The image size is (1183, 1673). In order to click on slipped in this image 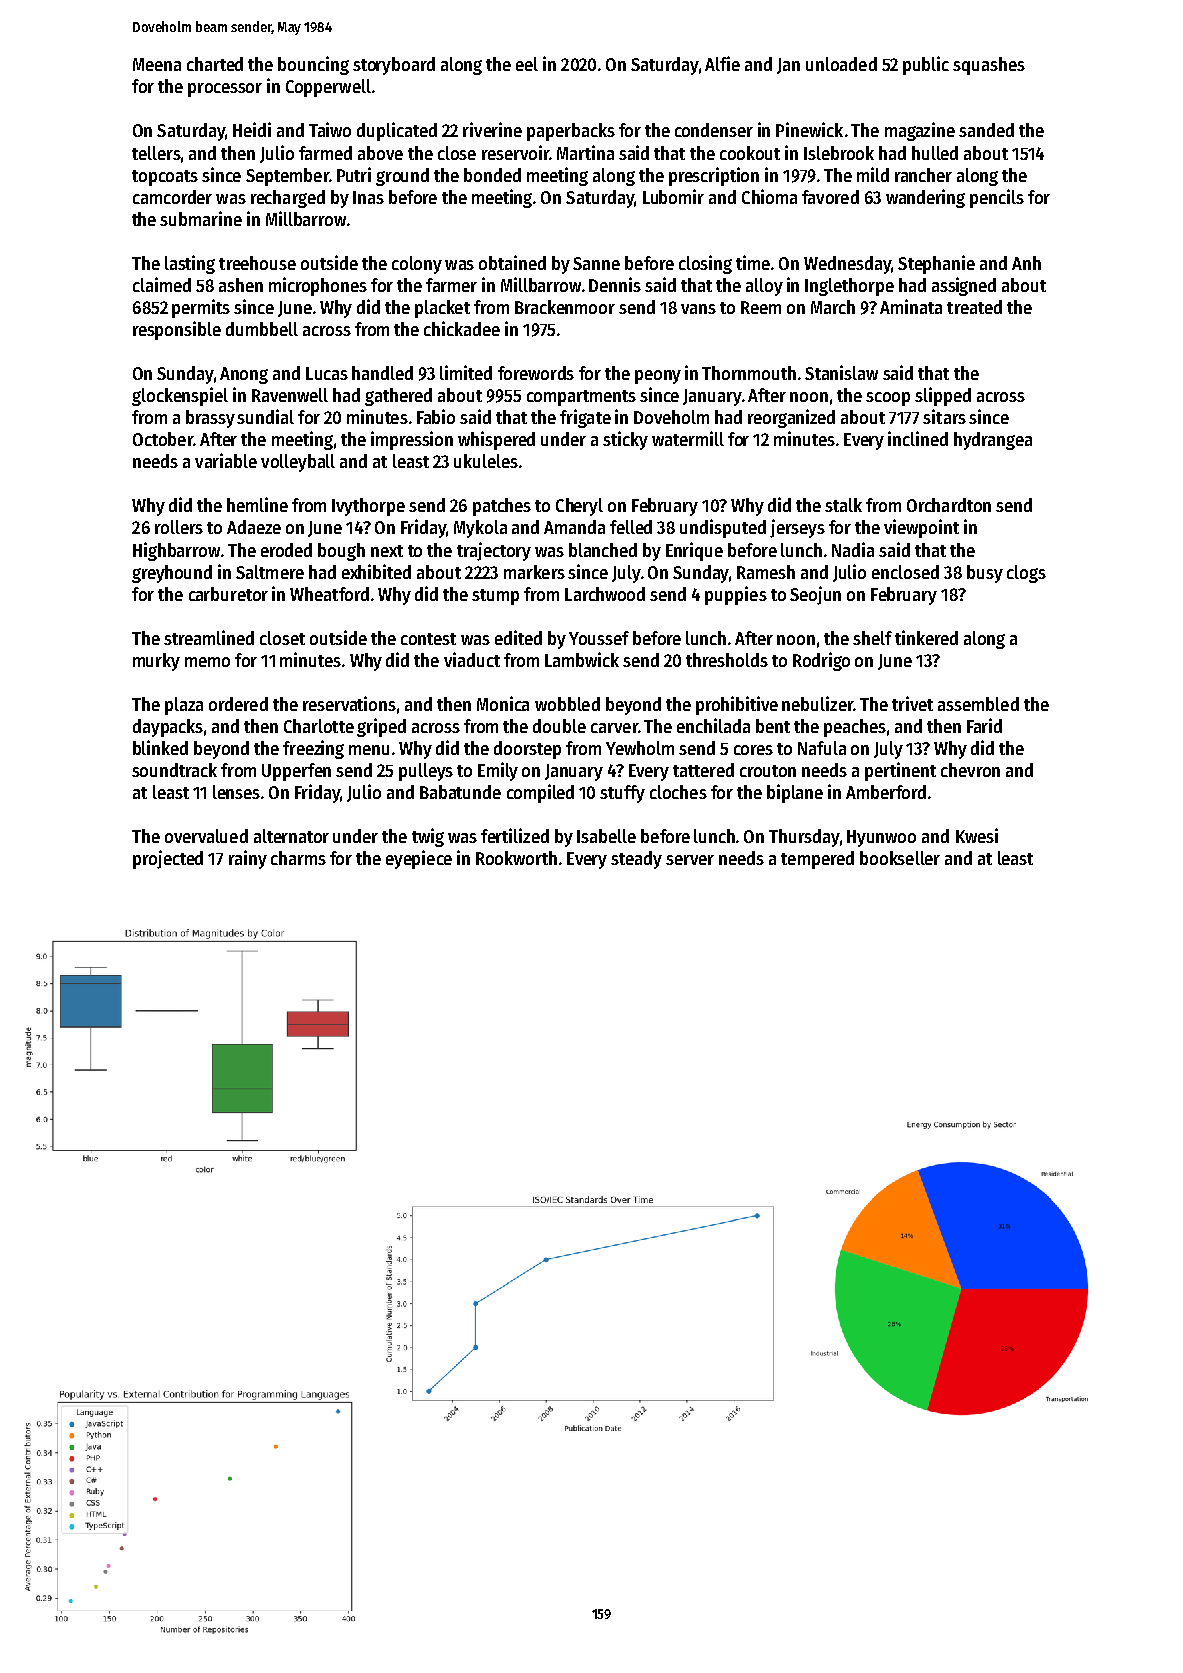, I will do `click(943, 396)`.
